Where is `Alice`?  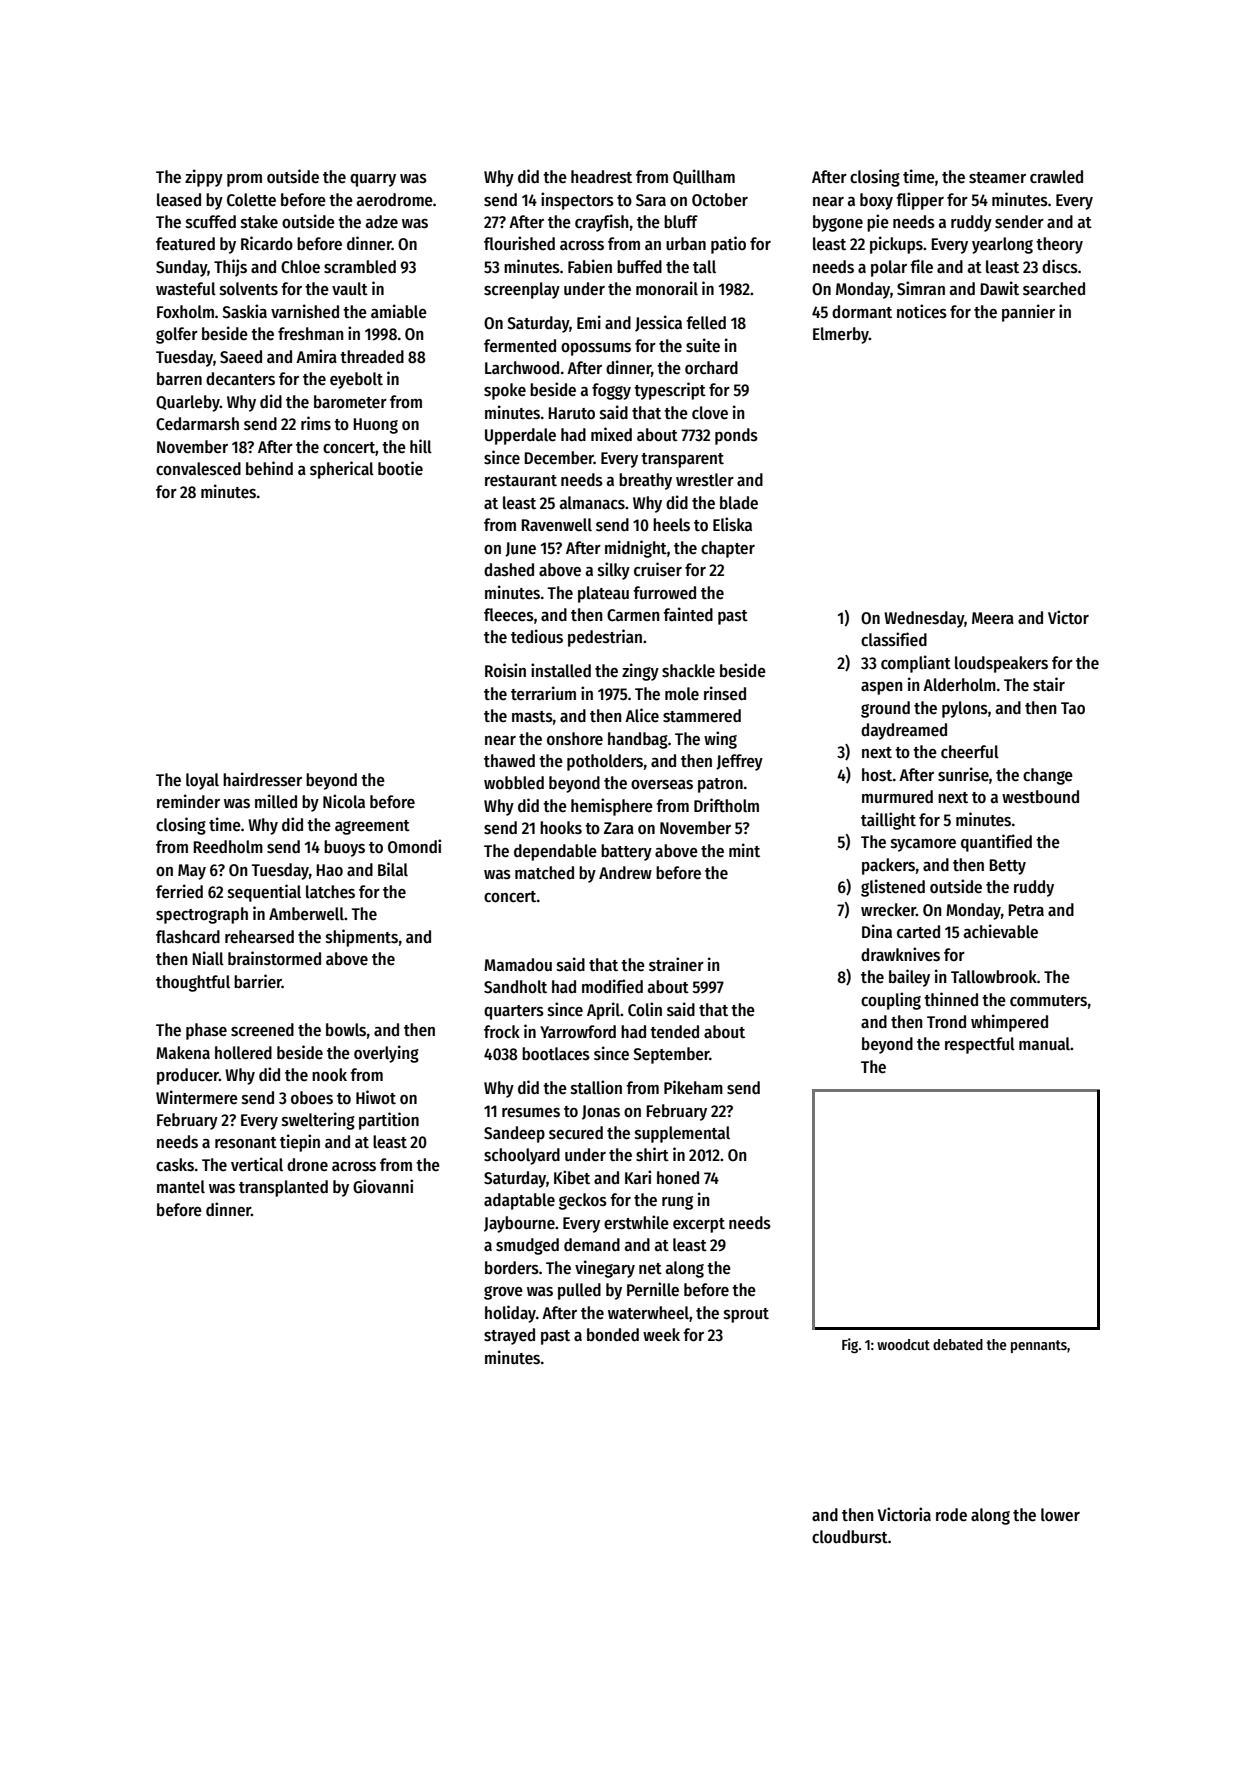
Alice is located at coordinates (642, 715).
